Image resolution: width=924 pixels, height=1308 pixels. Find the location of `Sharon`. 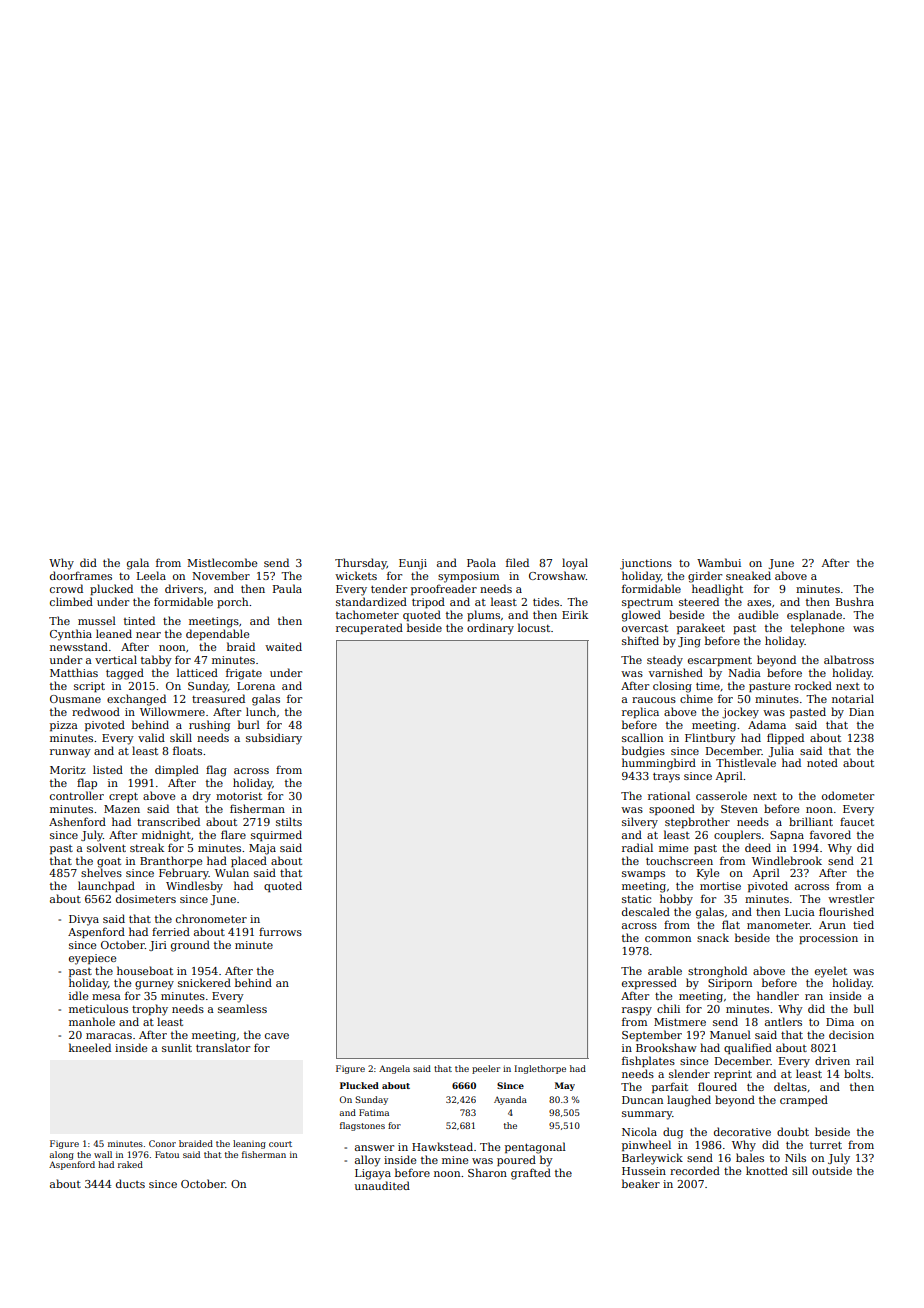

Sharon is located at coordinates (487, 1172).
